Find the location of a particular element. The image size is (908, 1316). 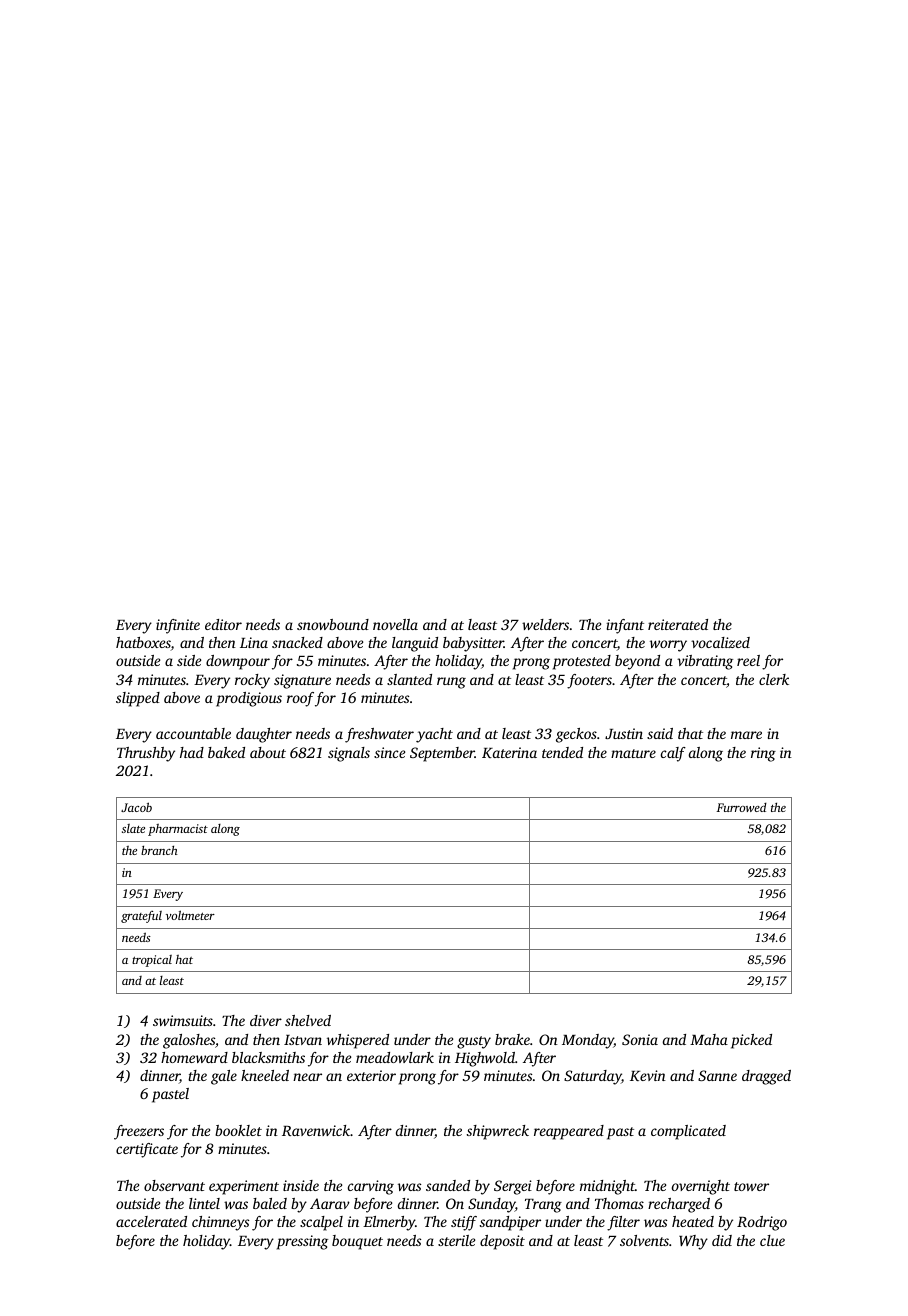

Trang is located at coordinates (543, 1206).
